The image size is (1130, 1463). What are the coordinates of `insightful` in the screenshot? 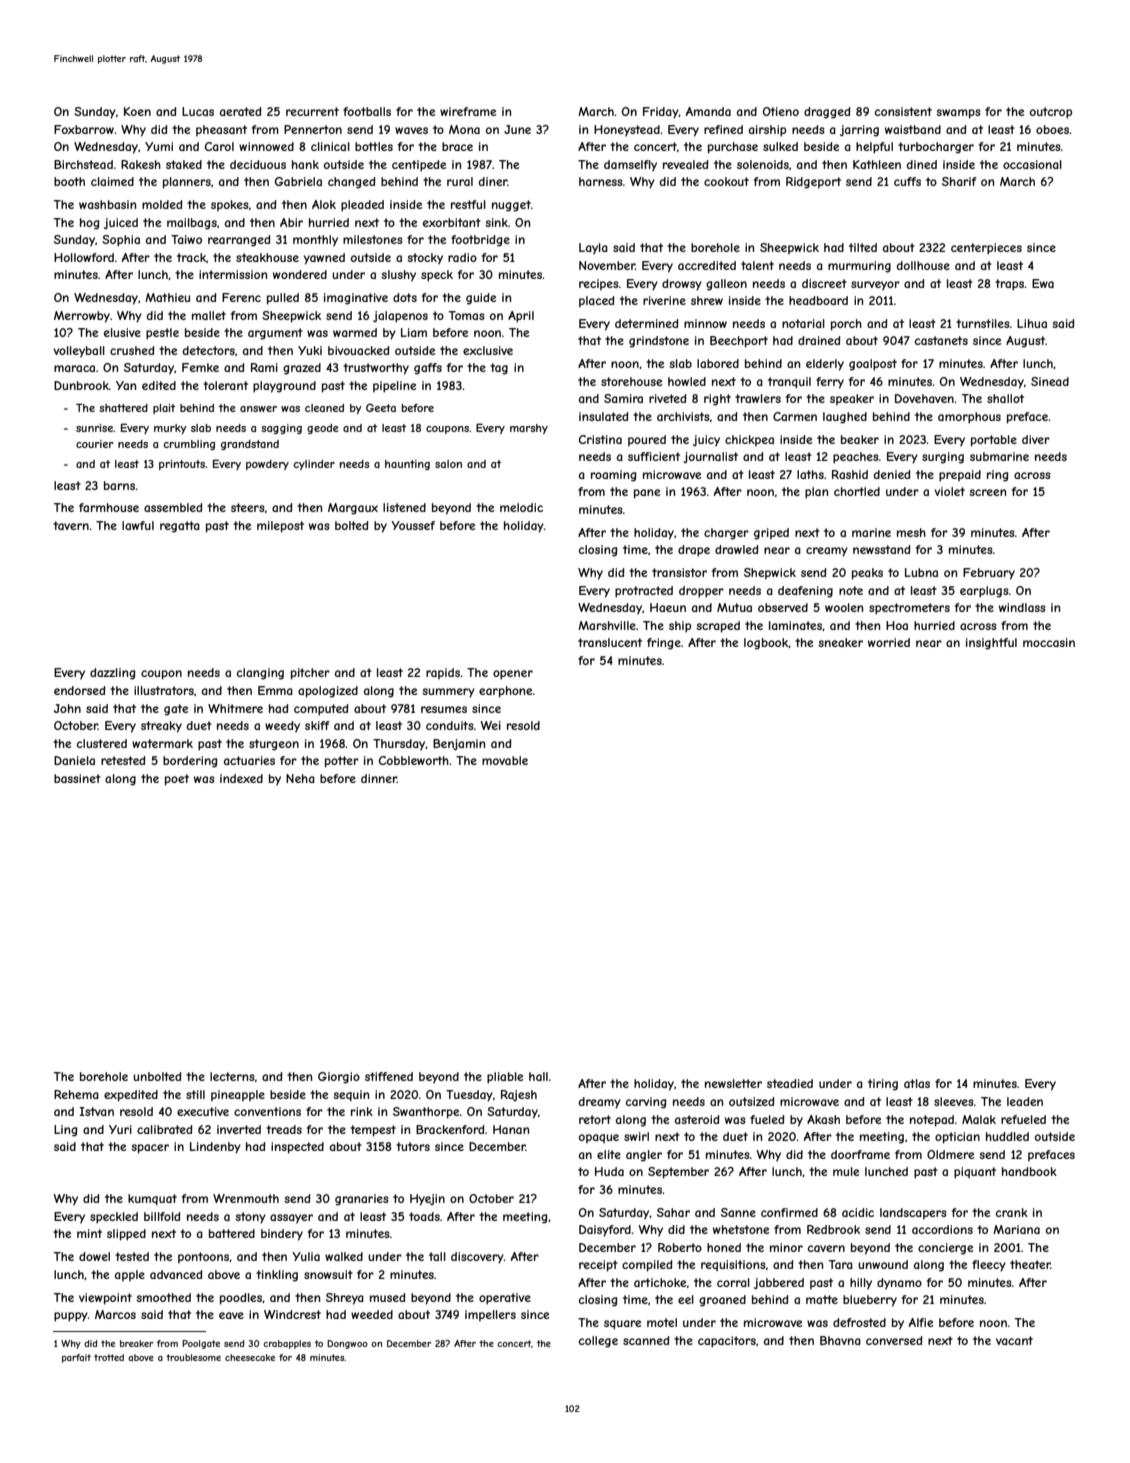 It's located at (991, 644).
